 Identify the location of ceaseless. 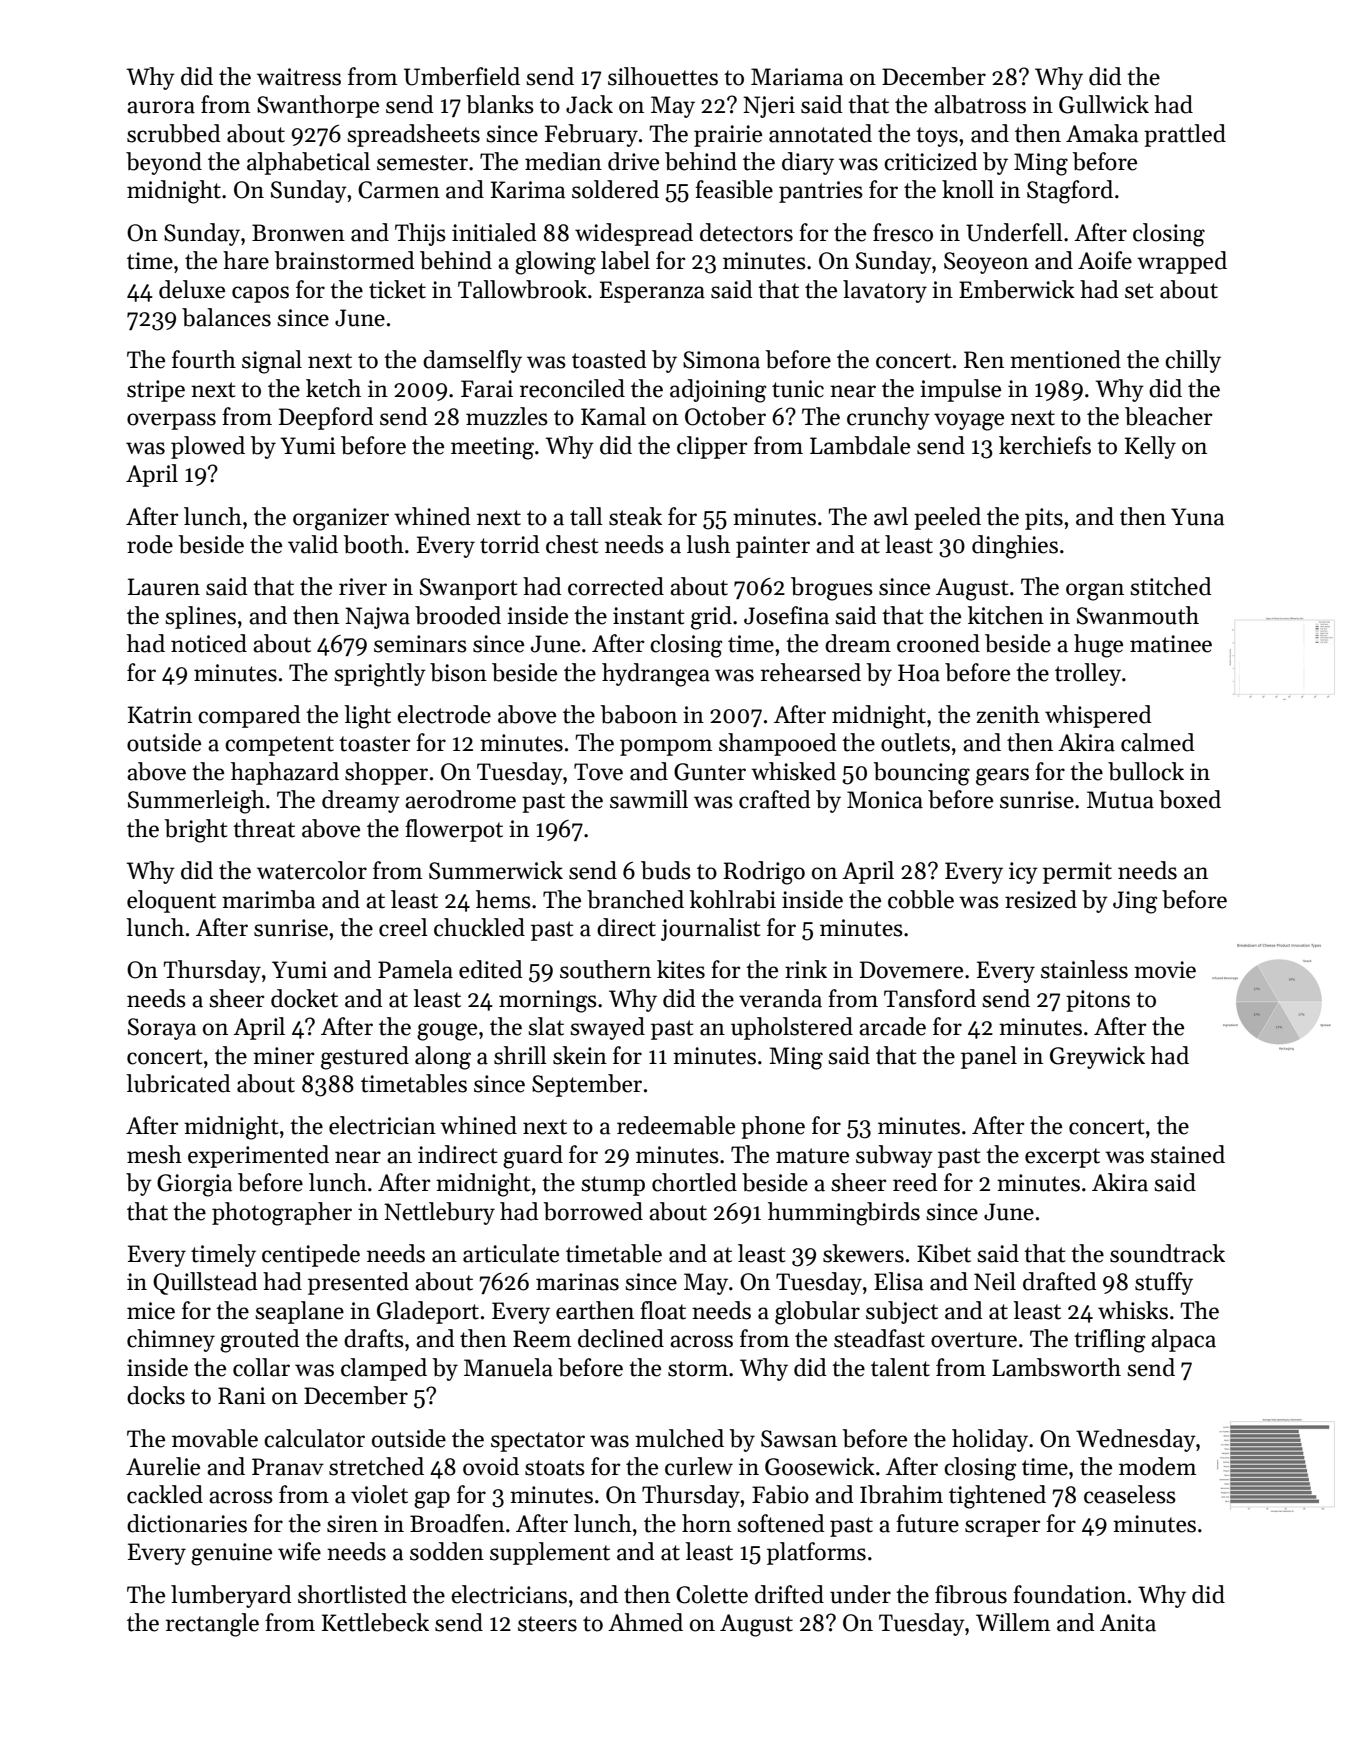
(1130, 1494).
